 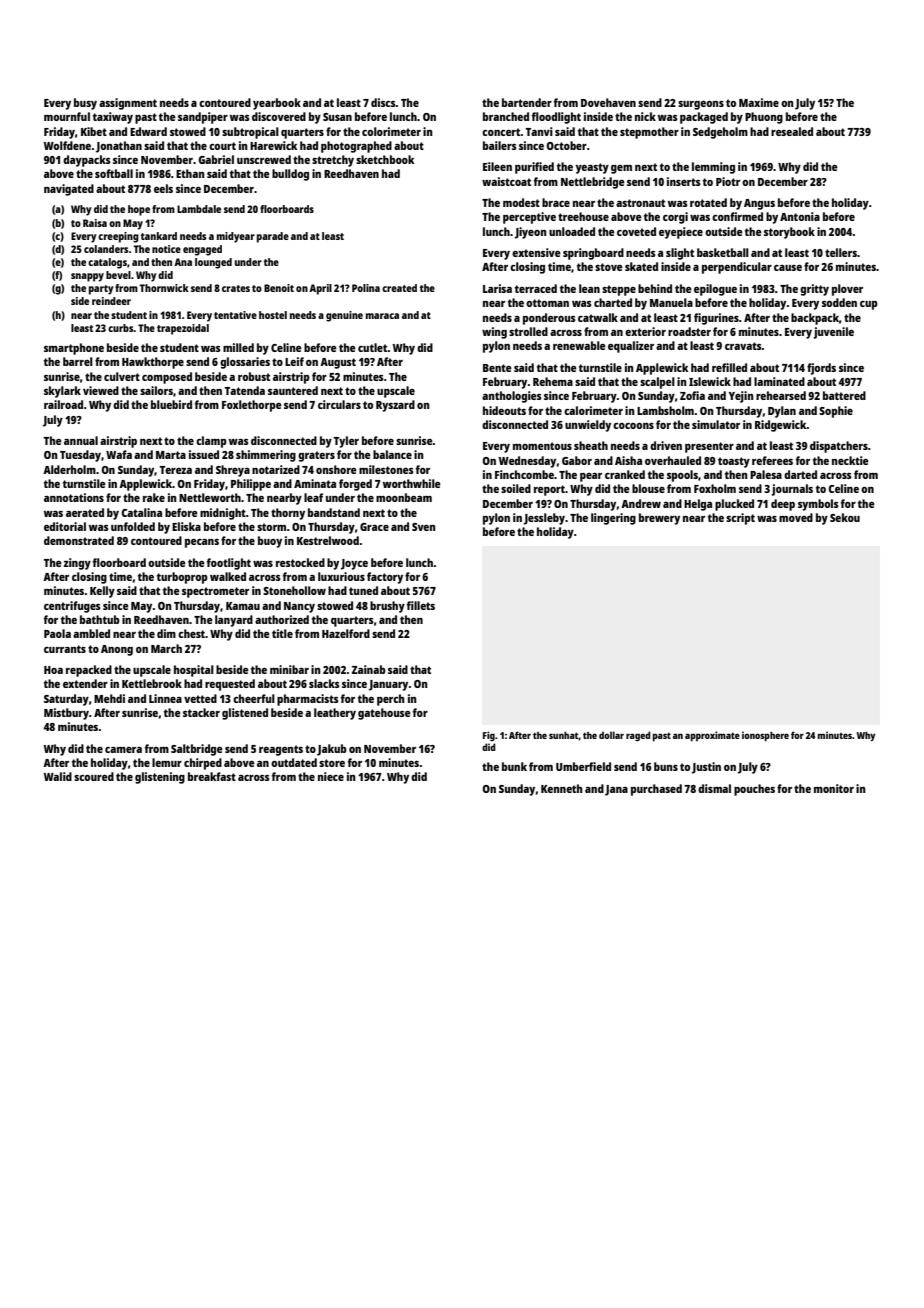 What do you see at coordinates (536, 252) in the screenshot?
I see `extensive` at bounding box center [536, 252].
